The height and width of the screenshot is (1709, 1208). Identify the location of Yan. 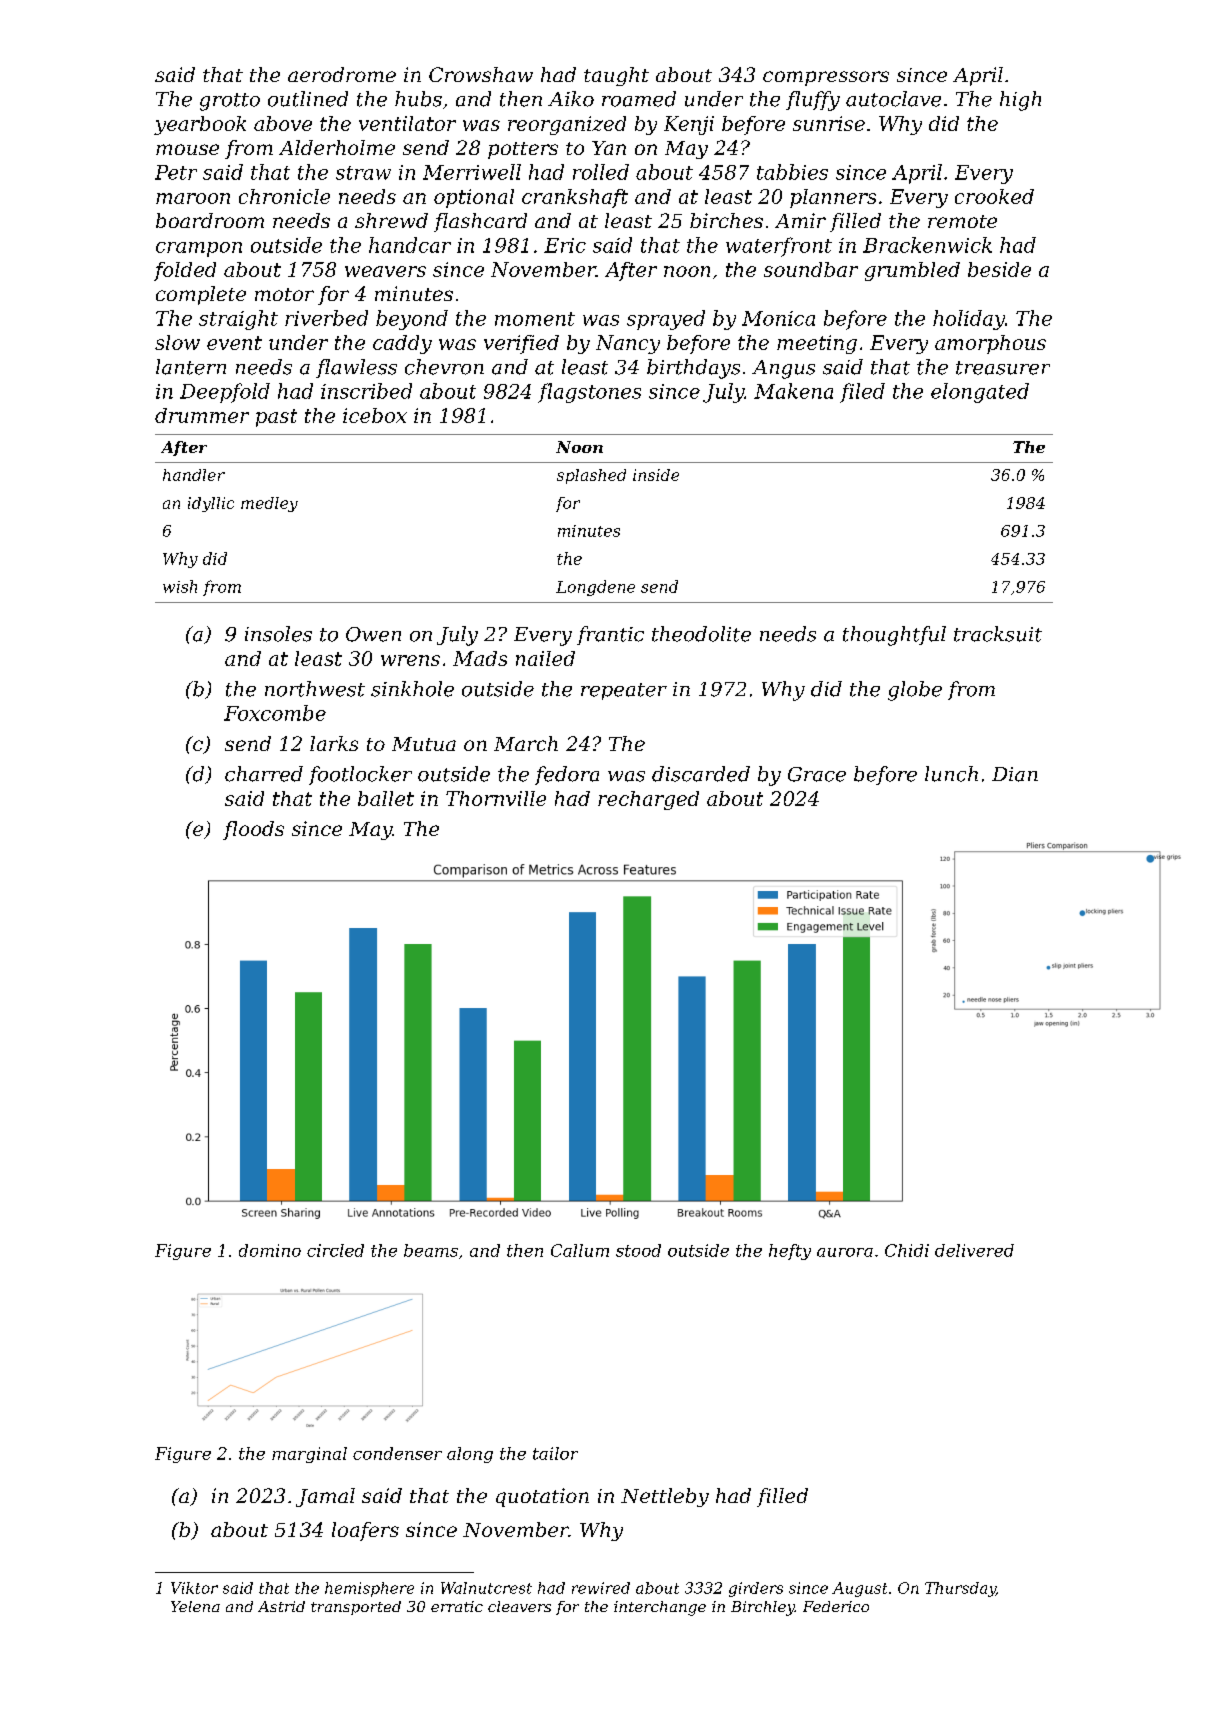
(609, 148).
